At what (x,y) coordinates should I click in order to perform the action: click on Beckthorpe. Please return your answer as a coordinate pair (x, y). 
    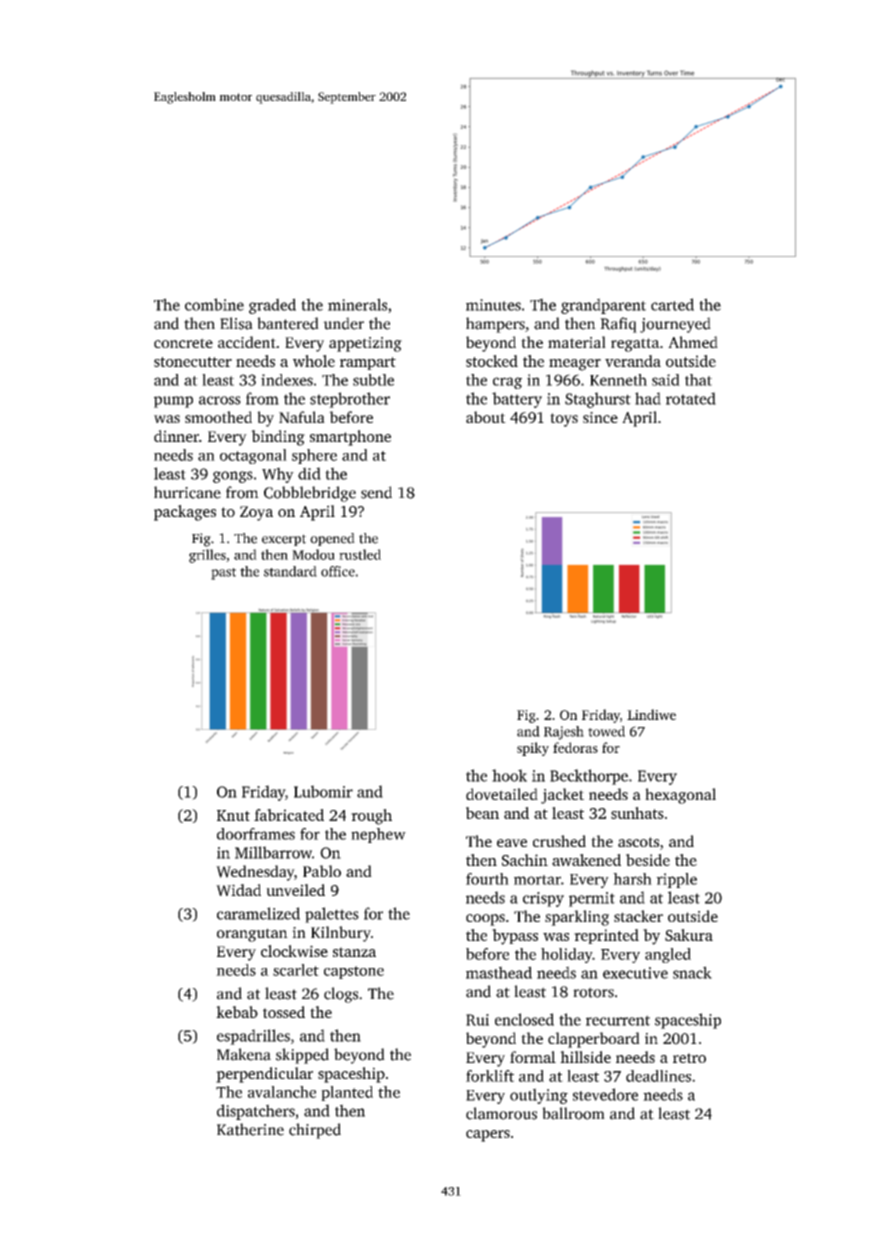
    Looking at the image, I should click on (589, 777).
